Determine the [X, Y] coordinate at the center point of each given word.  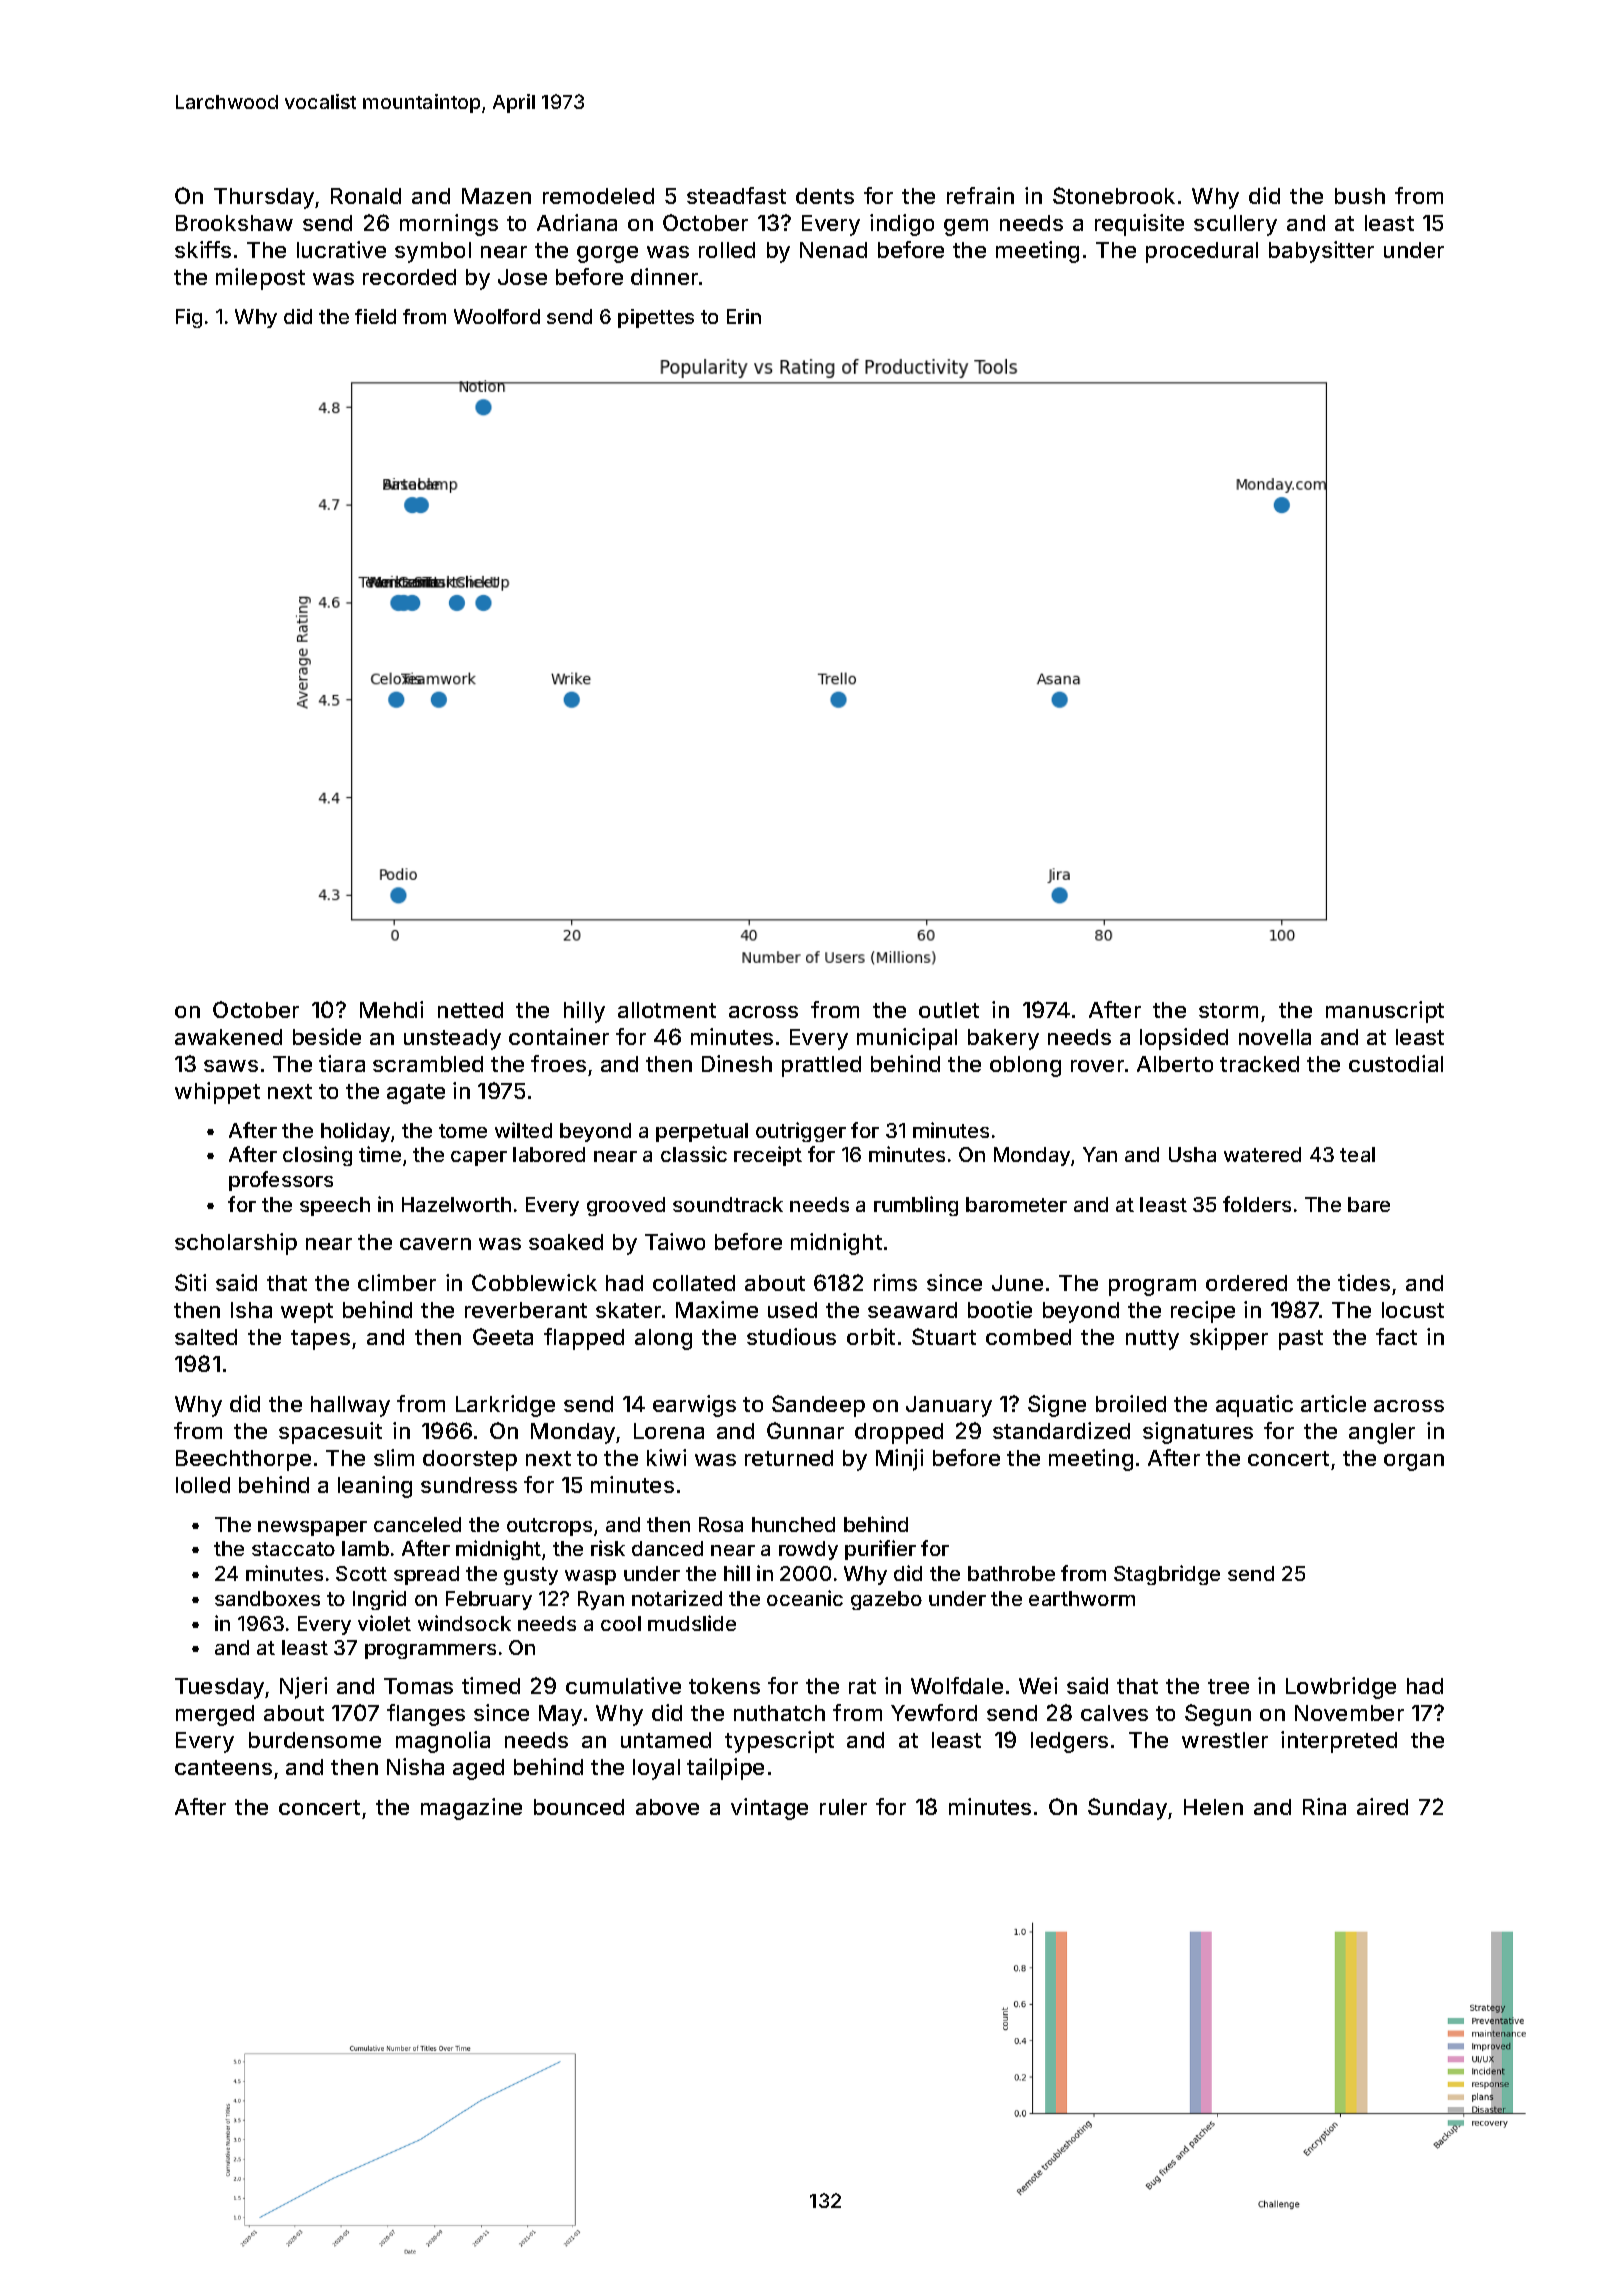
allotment [667, 1010]
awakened [228, 1037]
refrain [980, 195]
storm [1228, 1010]
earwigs [694, 1406]
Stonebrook [1114, 195]
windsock [464, 1623]
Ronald [366, 196]
